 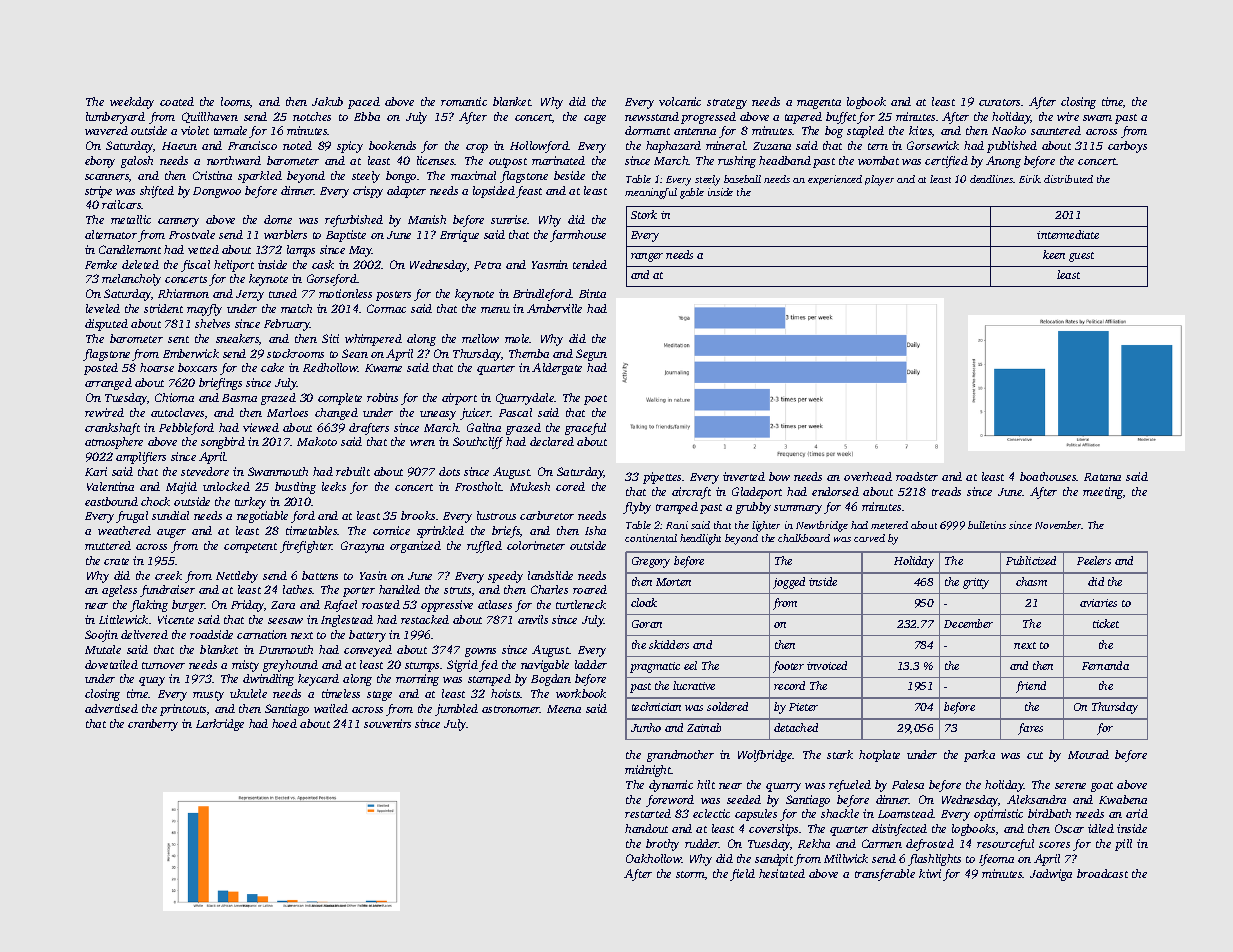 I want to click on storm, so click(x=690, y=874).
